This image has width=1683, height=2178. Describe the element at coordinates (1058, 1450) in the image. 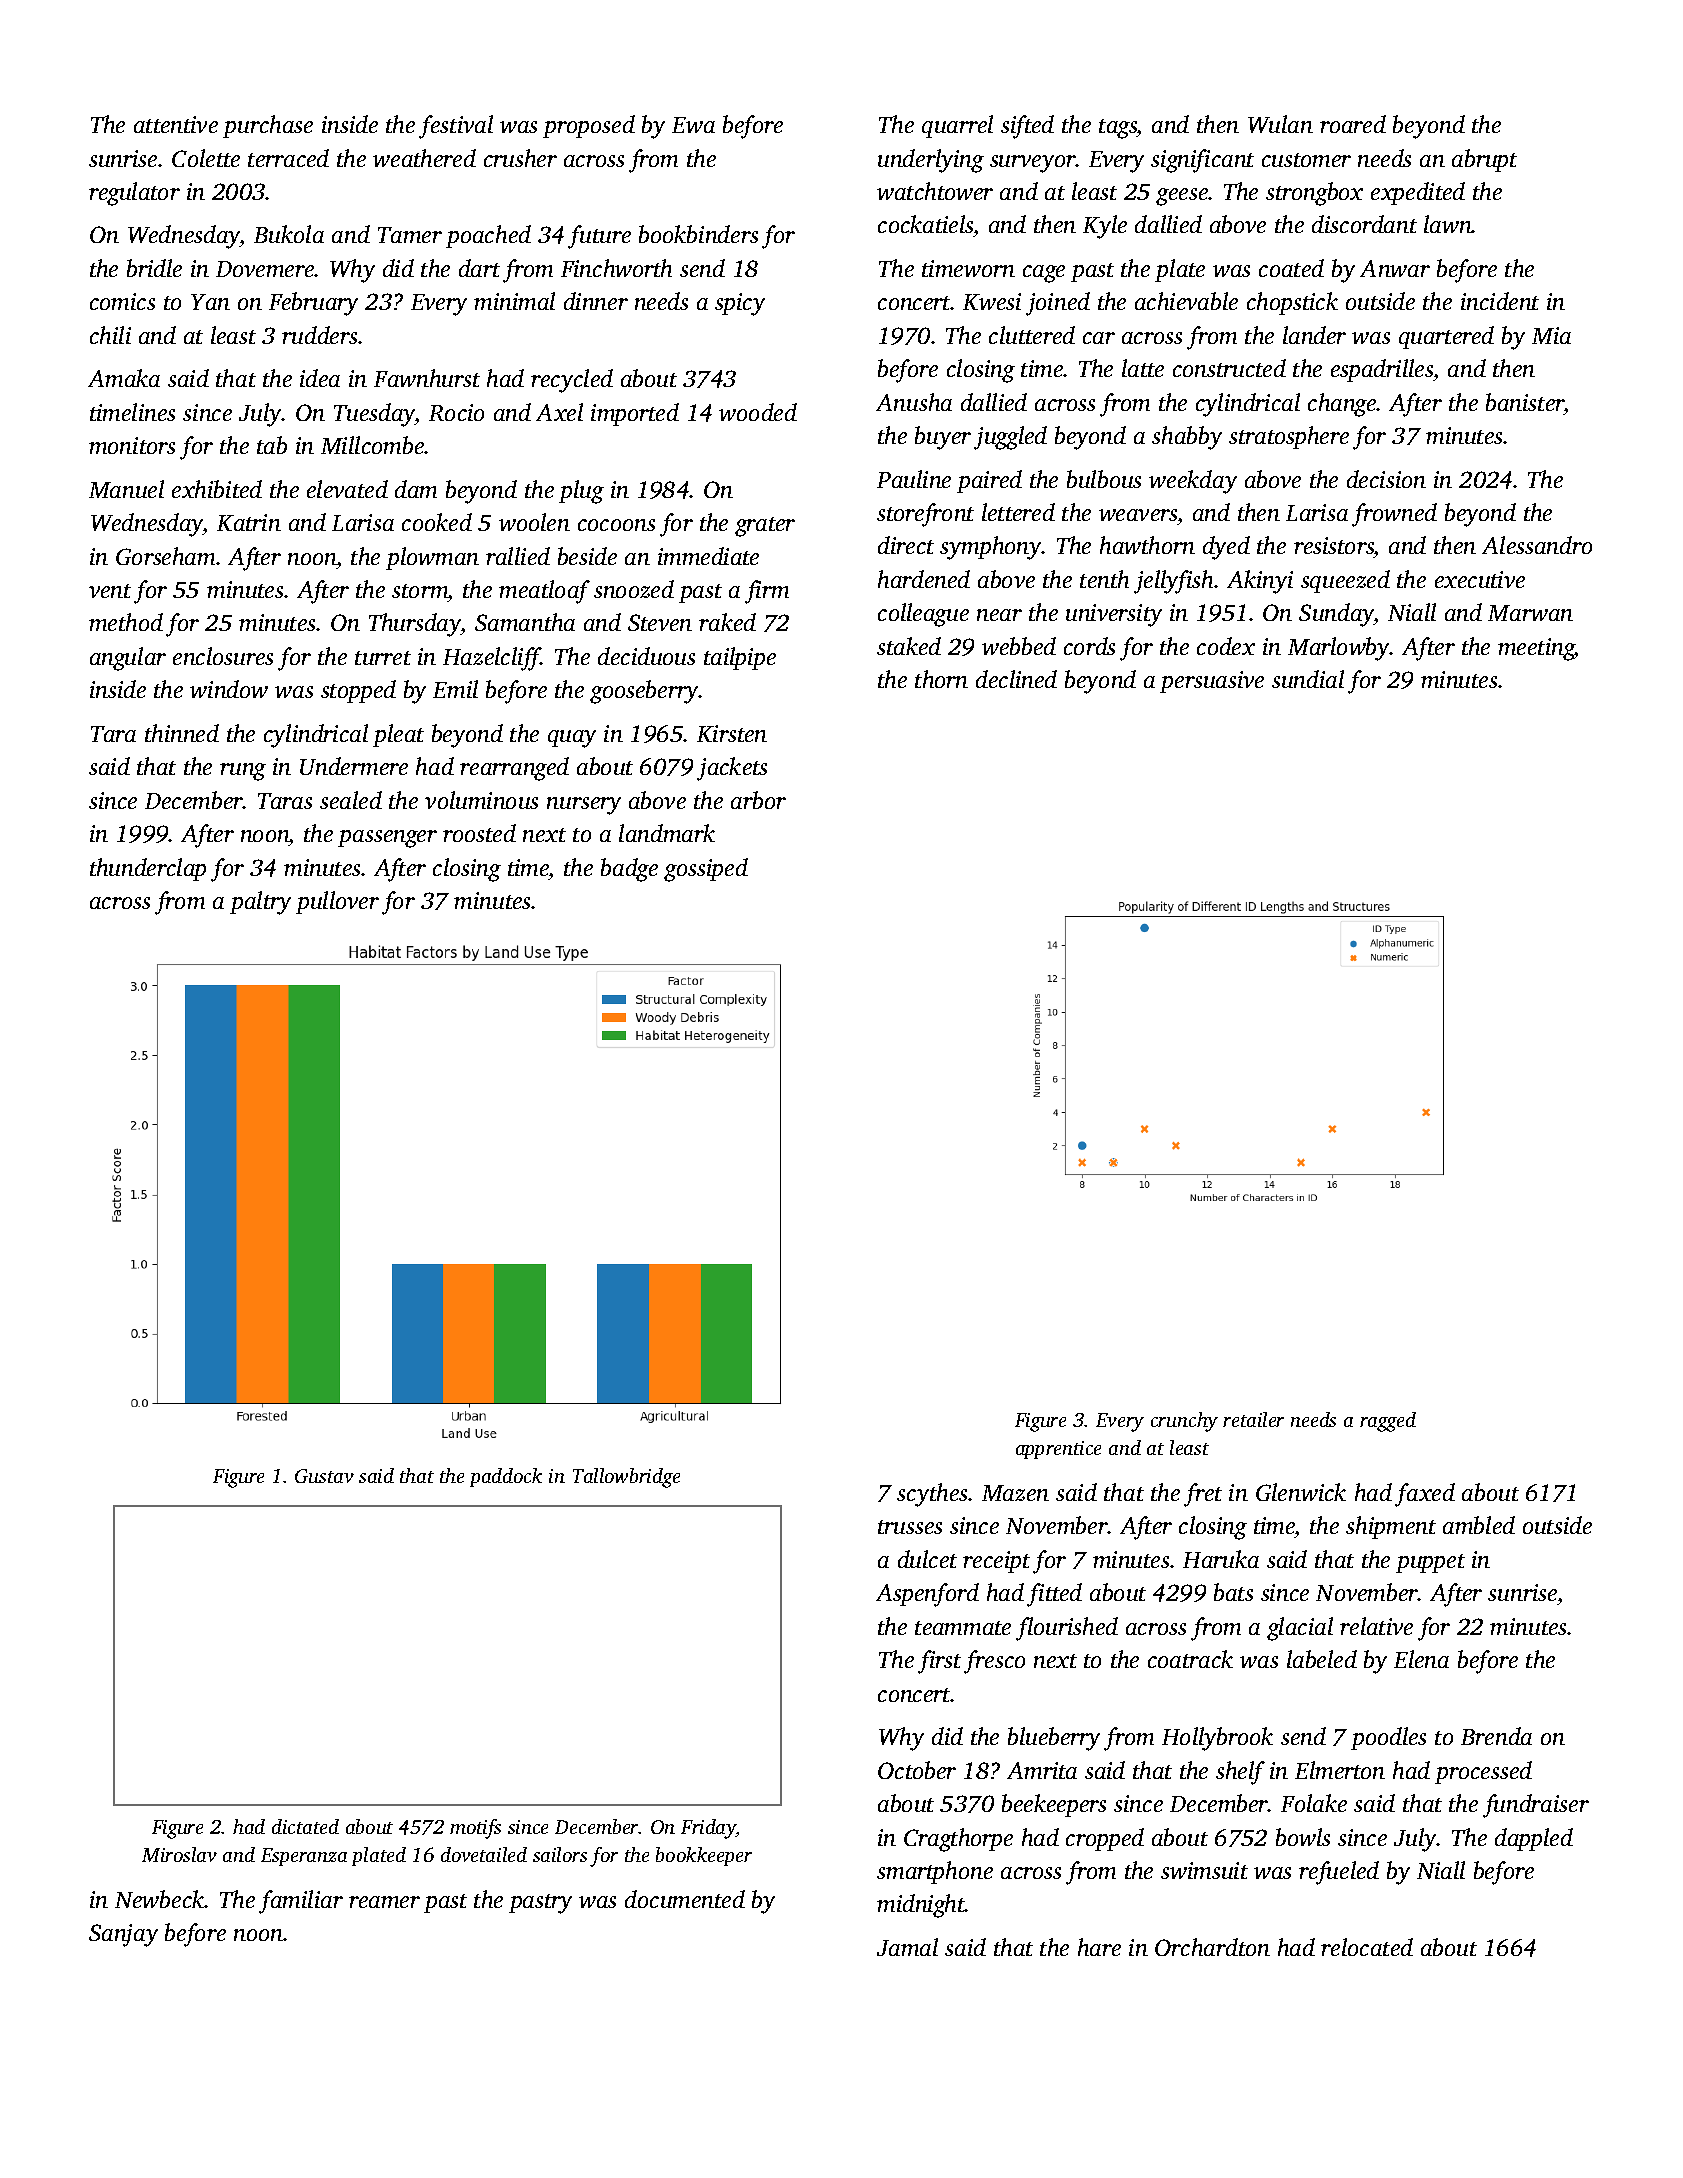

I see `apprentice` at that location.
